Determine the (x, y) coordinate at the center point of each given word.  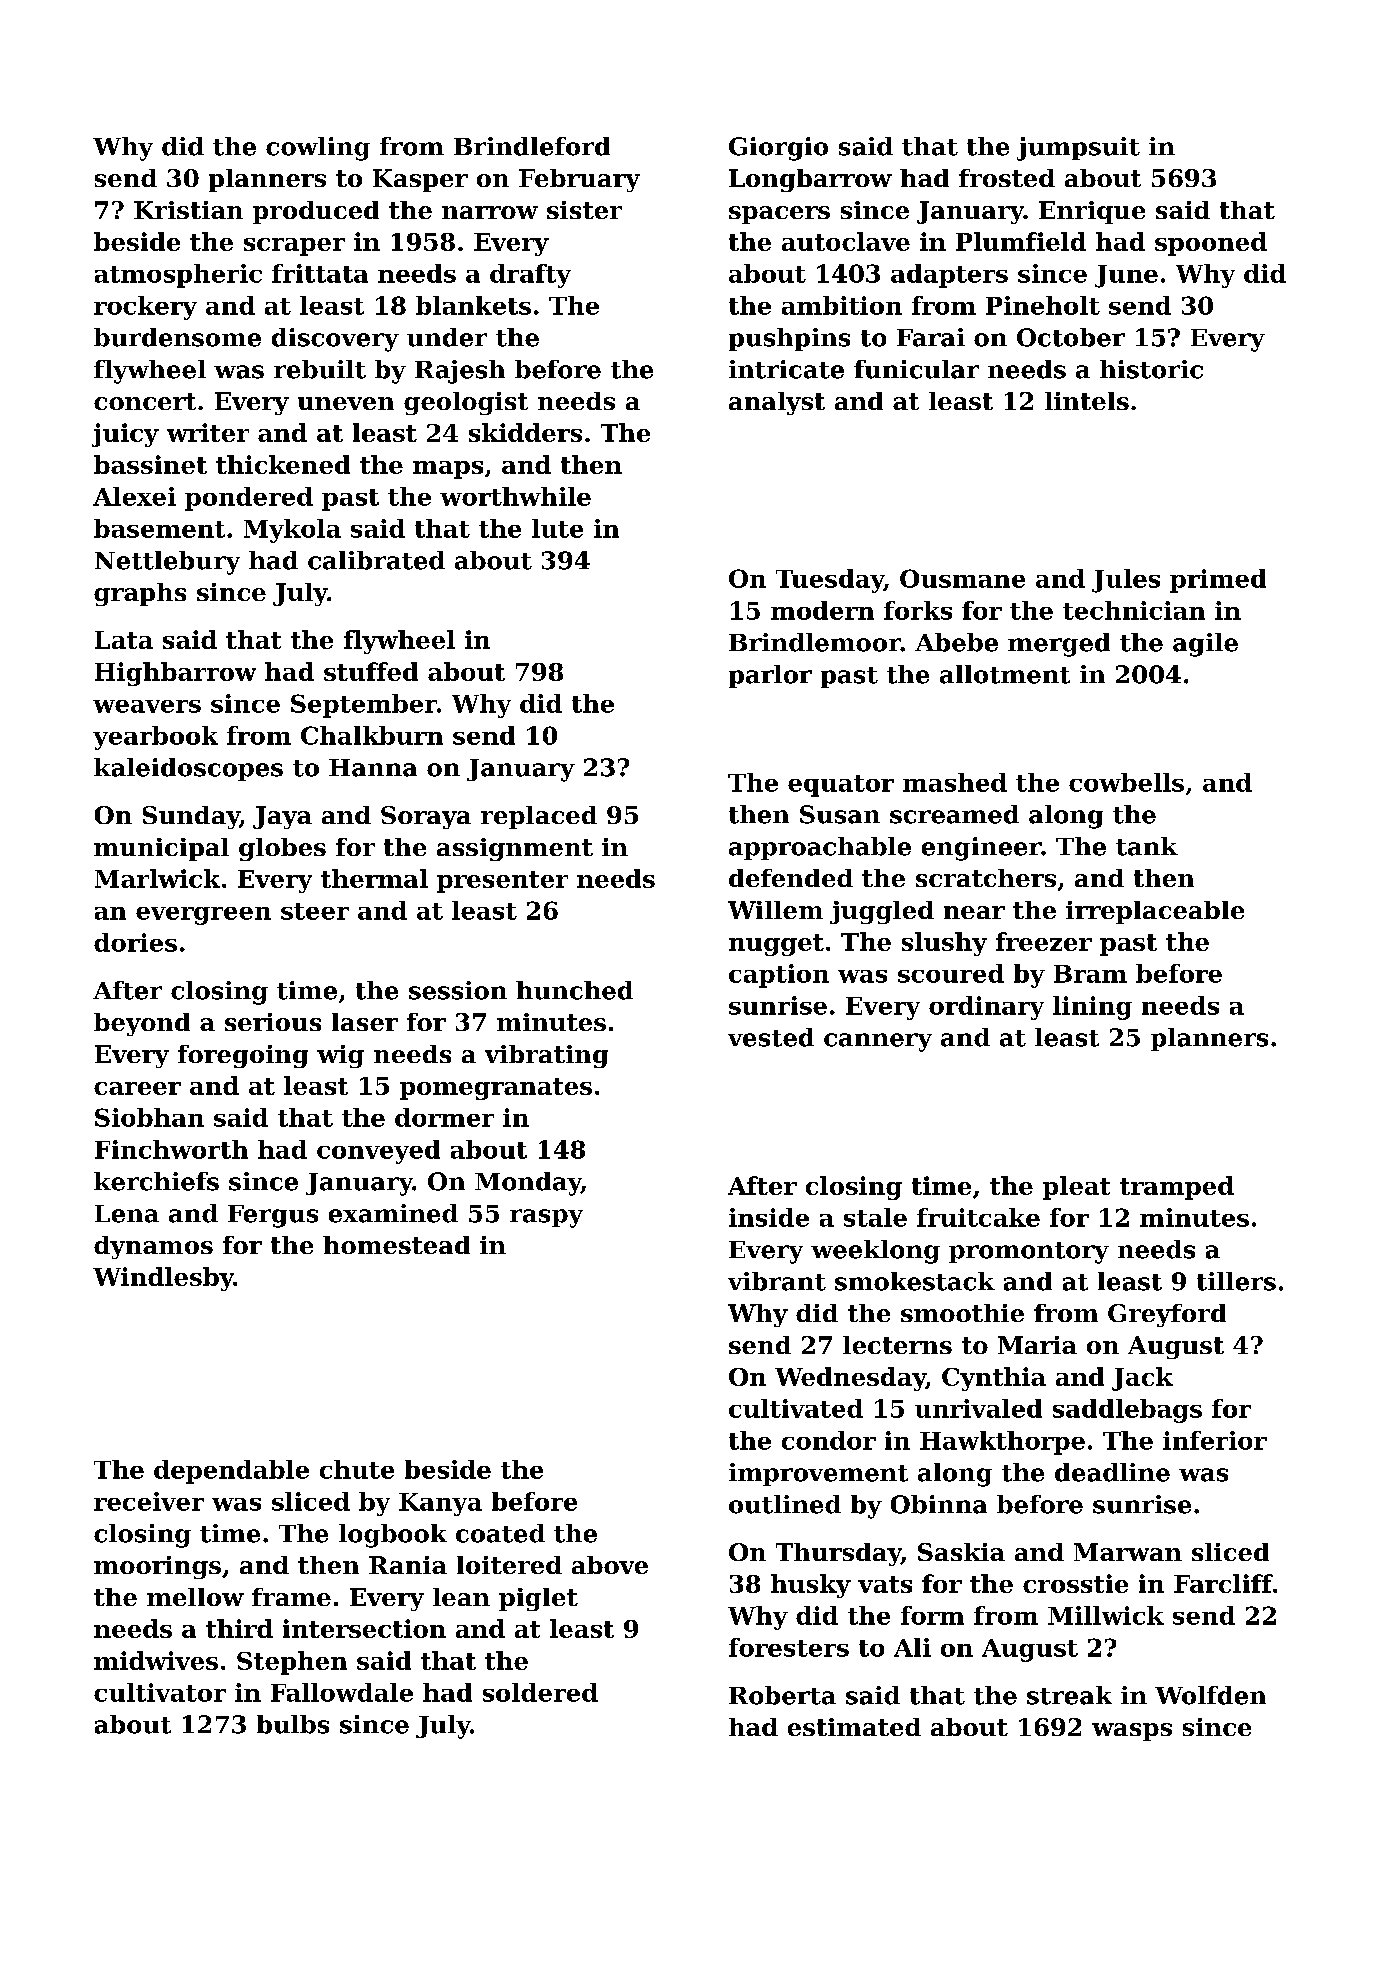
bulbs (293, 1724)
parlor (770, 676)
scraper (294, 247)
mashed (955, 782)
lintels (1087, 401)
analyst (777, 403)
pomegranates (496, 1089)
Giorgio (778, 149)
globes (282, 849)
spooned (1211, 244)
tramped (1177, 1188)
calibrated (376, 560)
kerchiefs (156, 1181)
